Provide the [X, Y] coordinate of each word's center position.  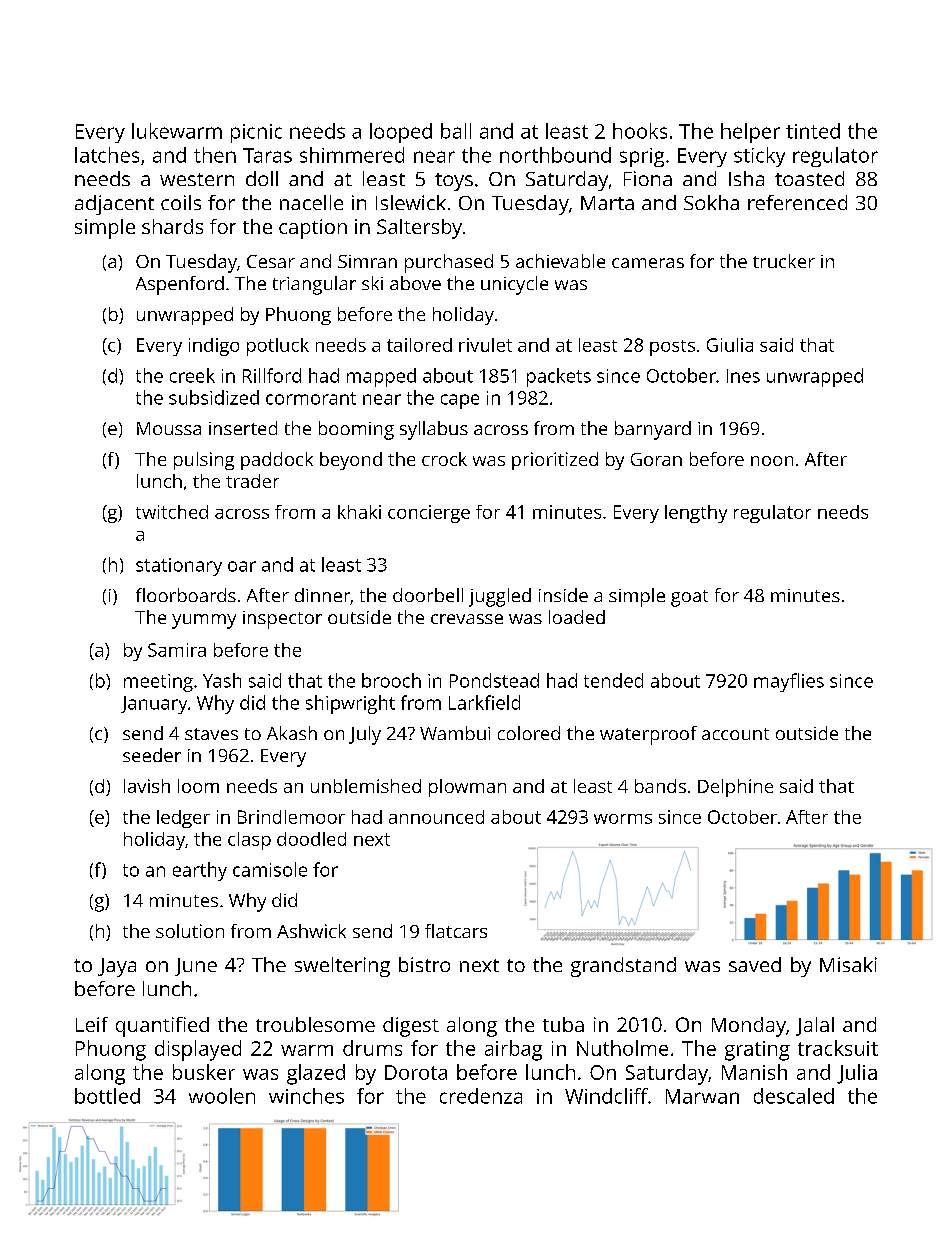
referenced [797, 202]
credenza [481, 1096]
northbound [555, 155]
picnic [256, 133]
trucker [784, 261]
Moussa [169, 428]
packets [559, 377]
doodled [311, 839]
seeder [152, 755]
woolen [222, 1096]
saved [755, 964]
